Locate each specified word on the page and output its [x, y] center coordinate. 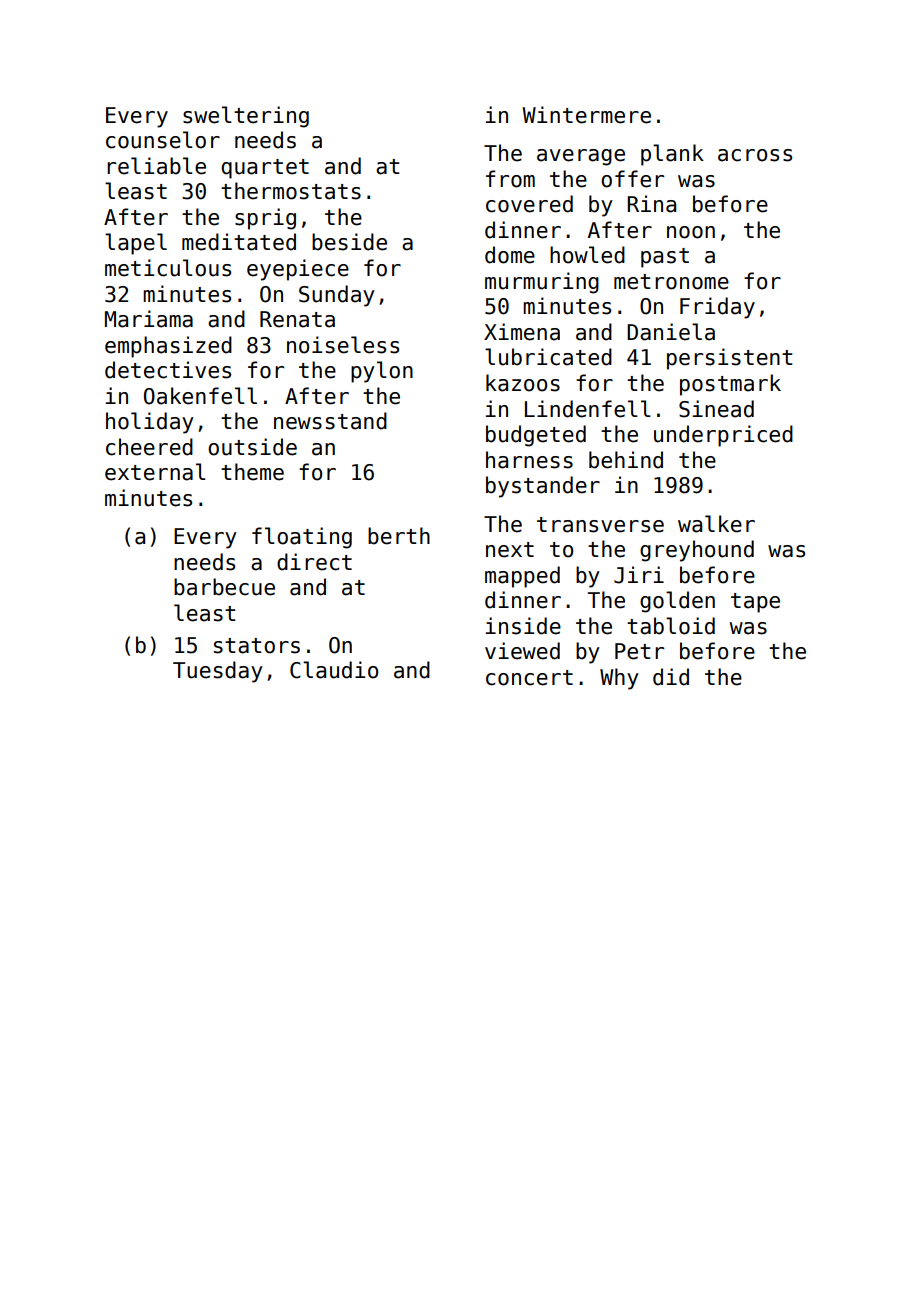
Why [619, 679]
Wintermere [586, 115]
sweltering [246, 117]
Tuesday [218, 672]
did [671, 677]
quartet [265, 169]
